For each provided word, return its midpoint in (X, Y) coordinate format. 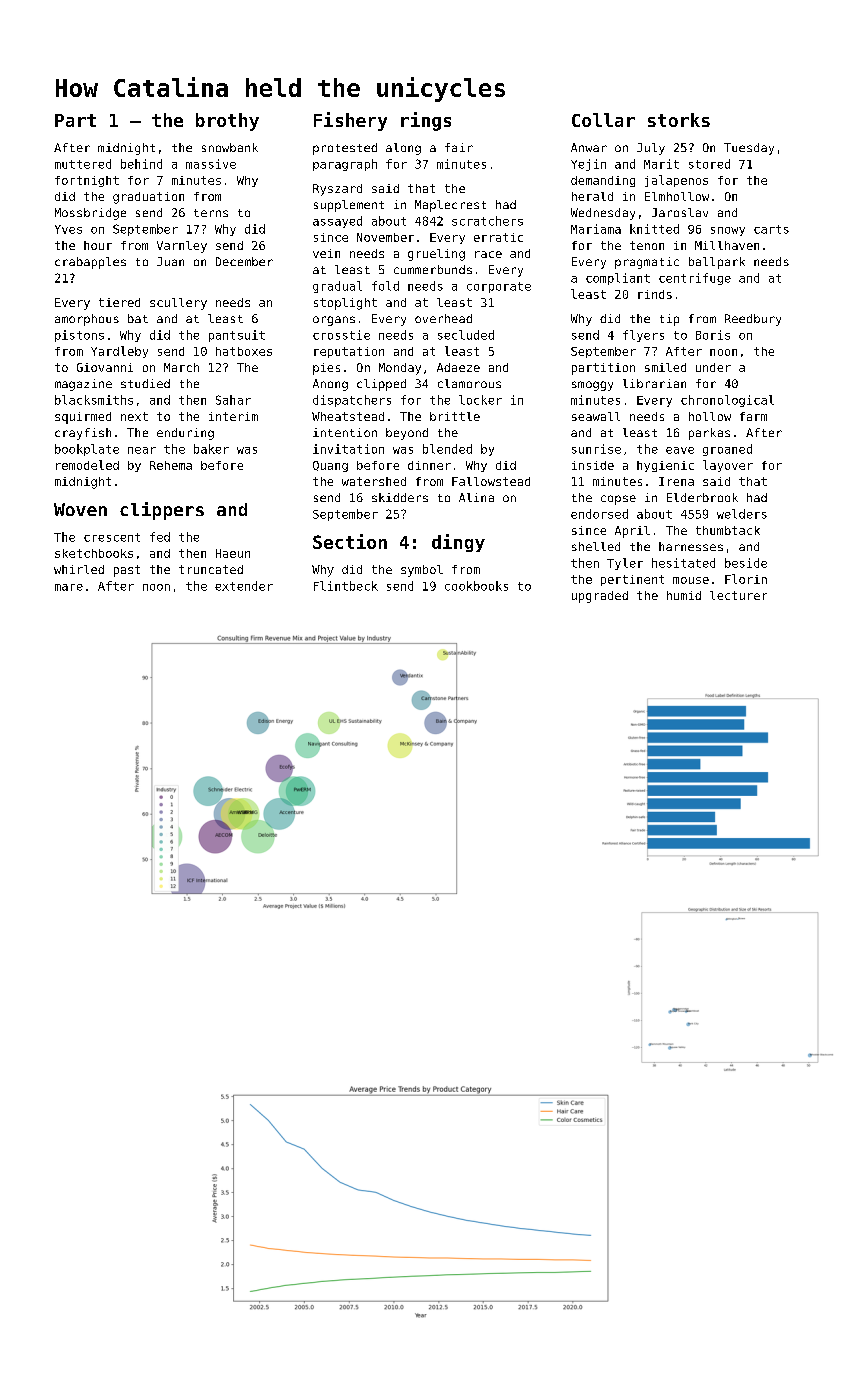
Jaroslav (680, 212)
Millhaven (727, 245)
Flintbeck (346, 586)
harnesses (691, 546)
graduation (148, 198)
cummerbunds (433, 269)
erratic (498, 237)
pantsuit (237, 336)
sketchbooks (94, 553)
